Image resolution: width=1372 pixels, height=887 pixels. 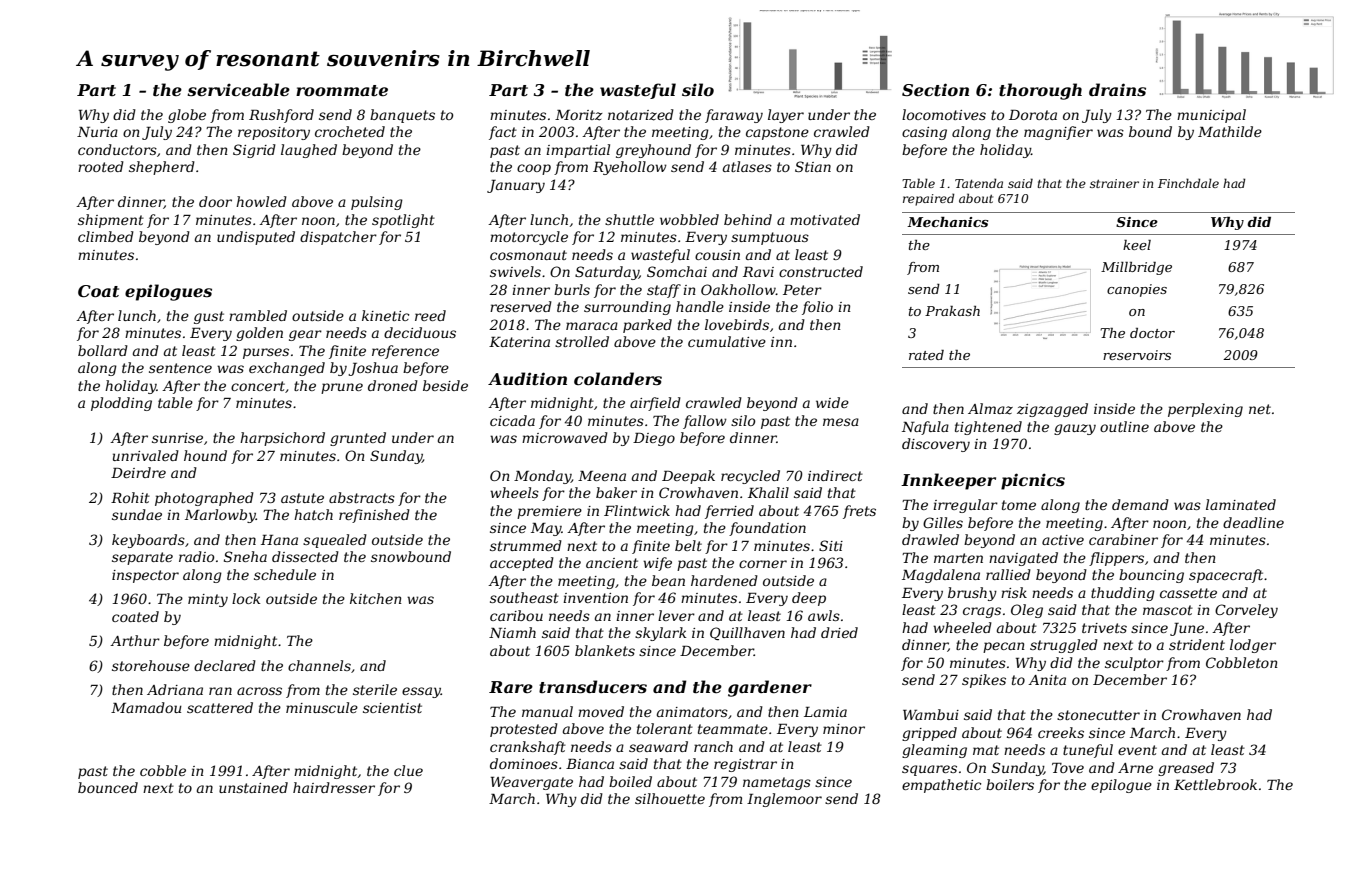 I want to click on Quillhaven, so click(x=747, y=633).
